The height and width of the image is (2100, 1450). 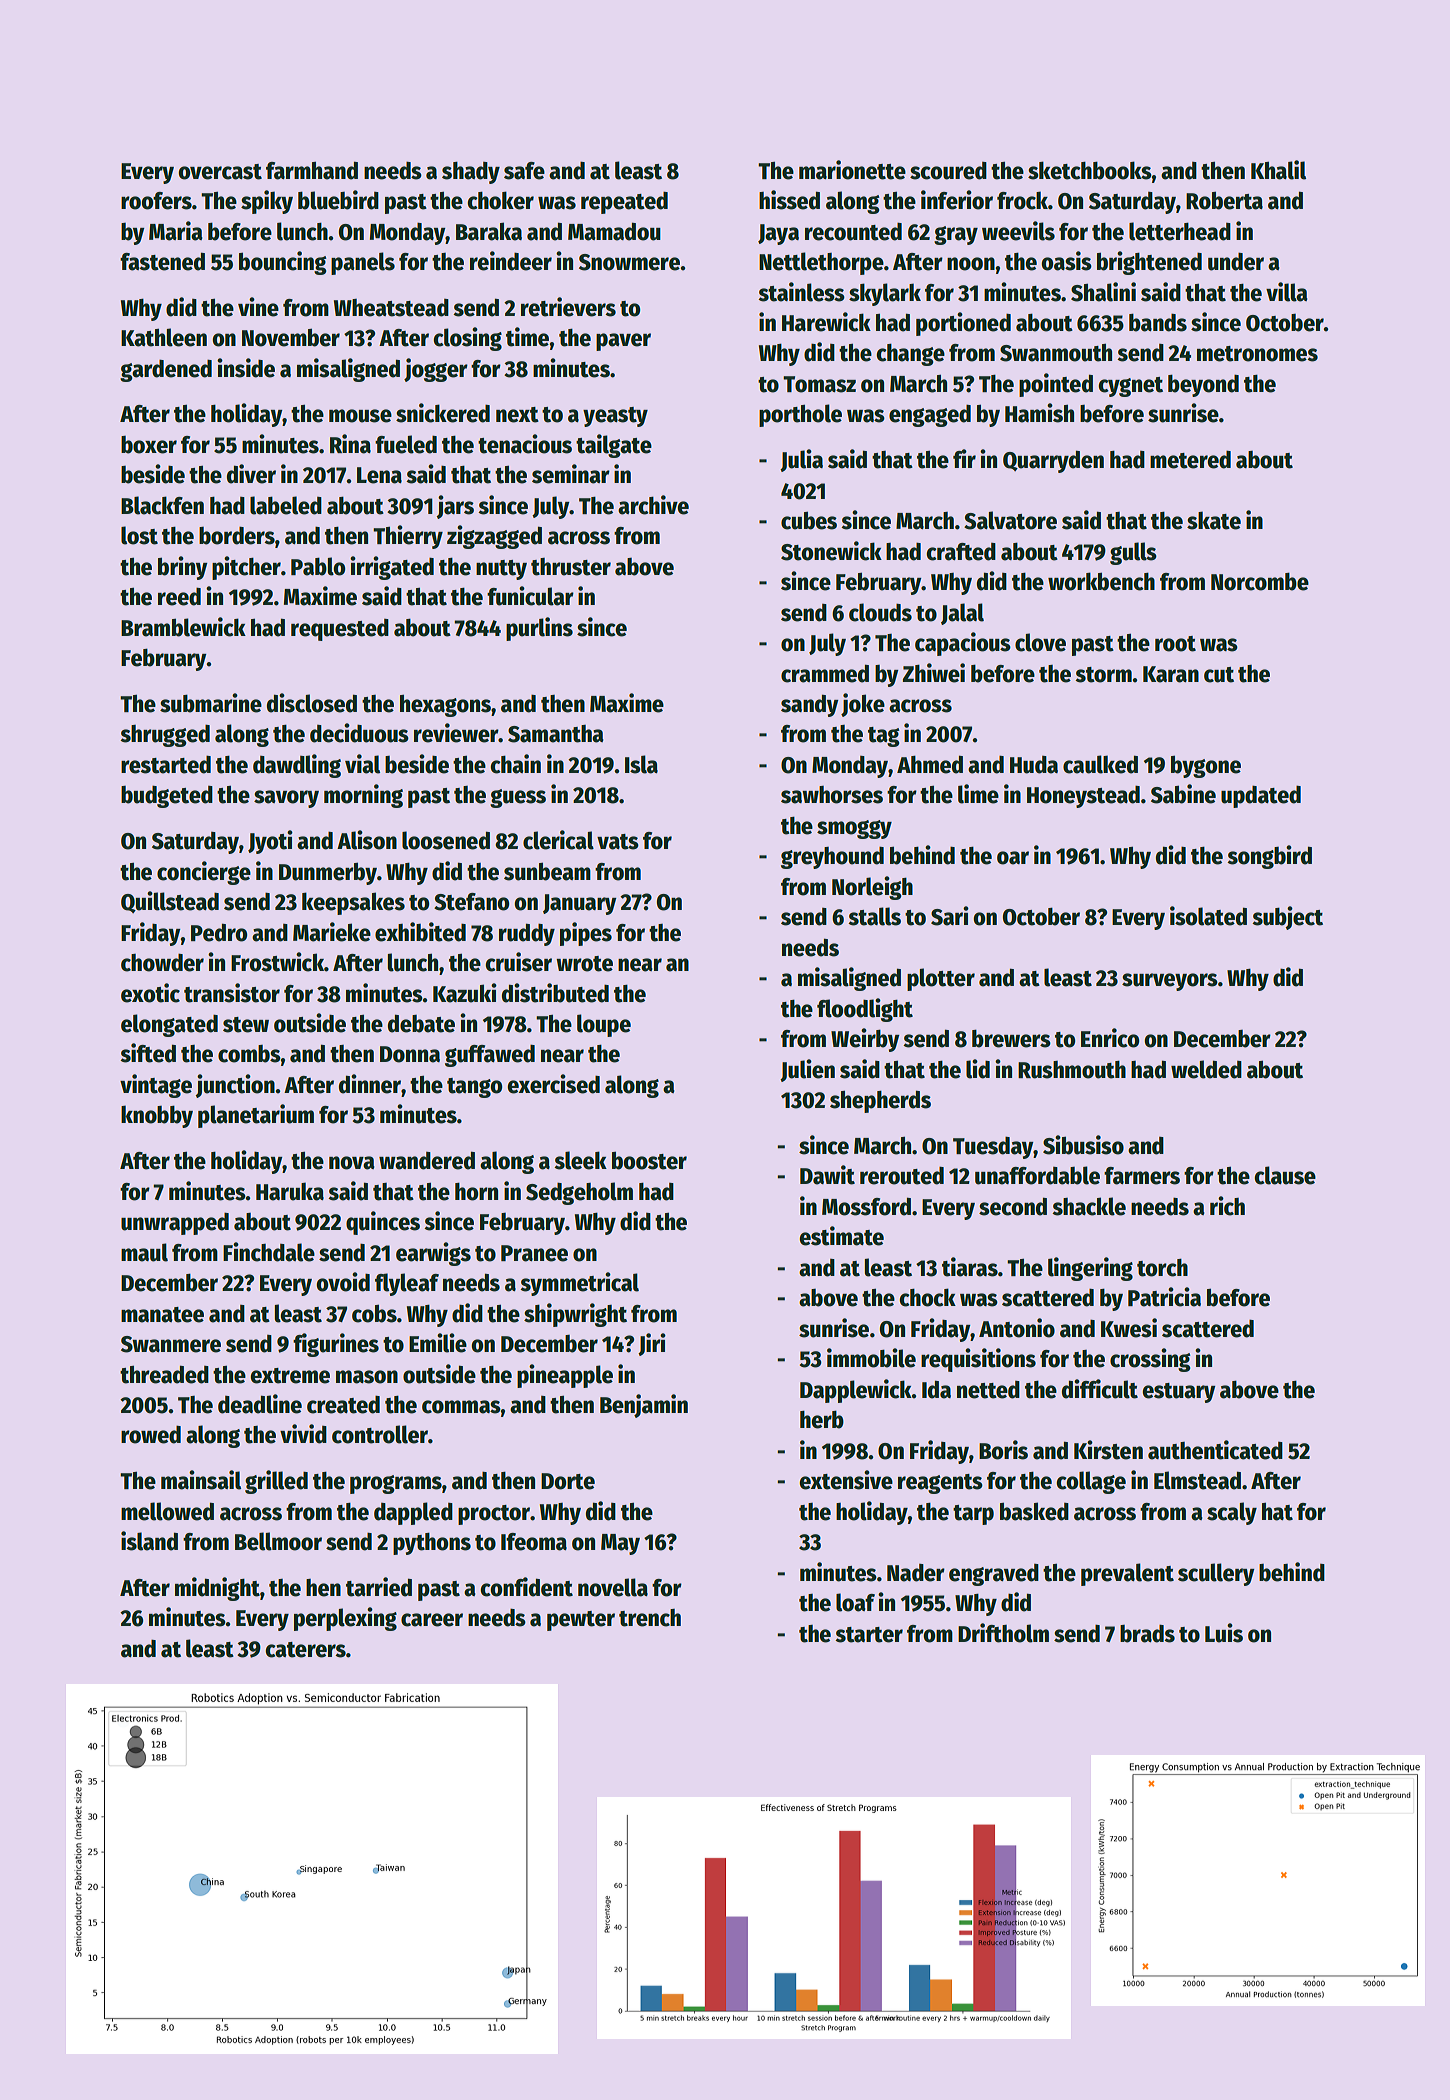 I want to click on villa, so click(x=1286, y=292).
